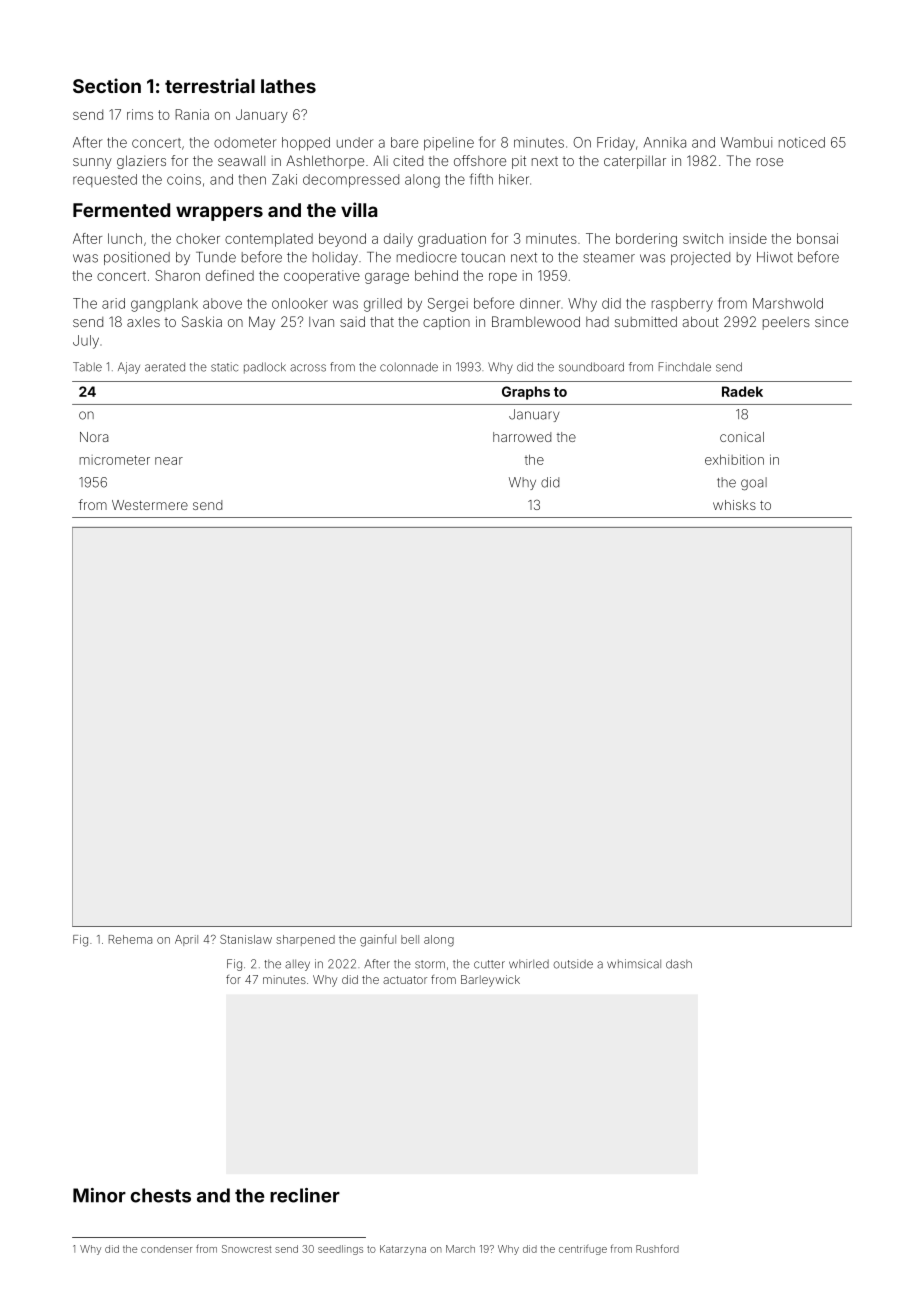 The width and height of the document is (924, 1308). I want to click on whisks, so click(734, 505).
